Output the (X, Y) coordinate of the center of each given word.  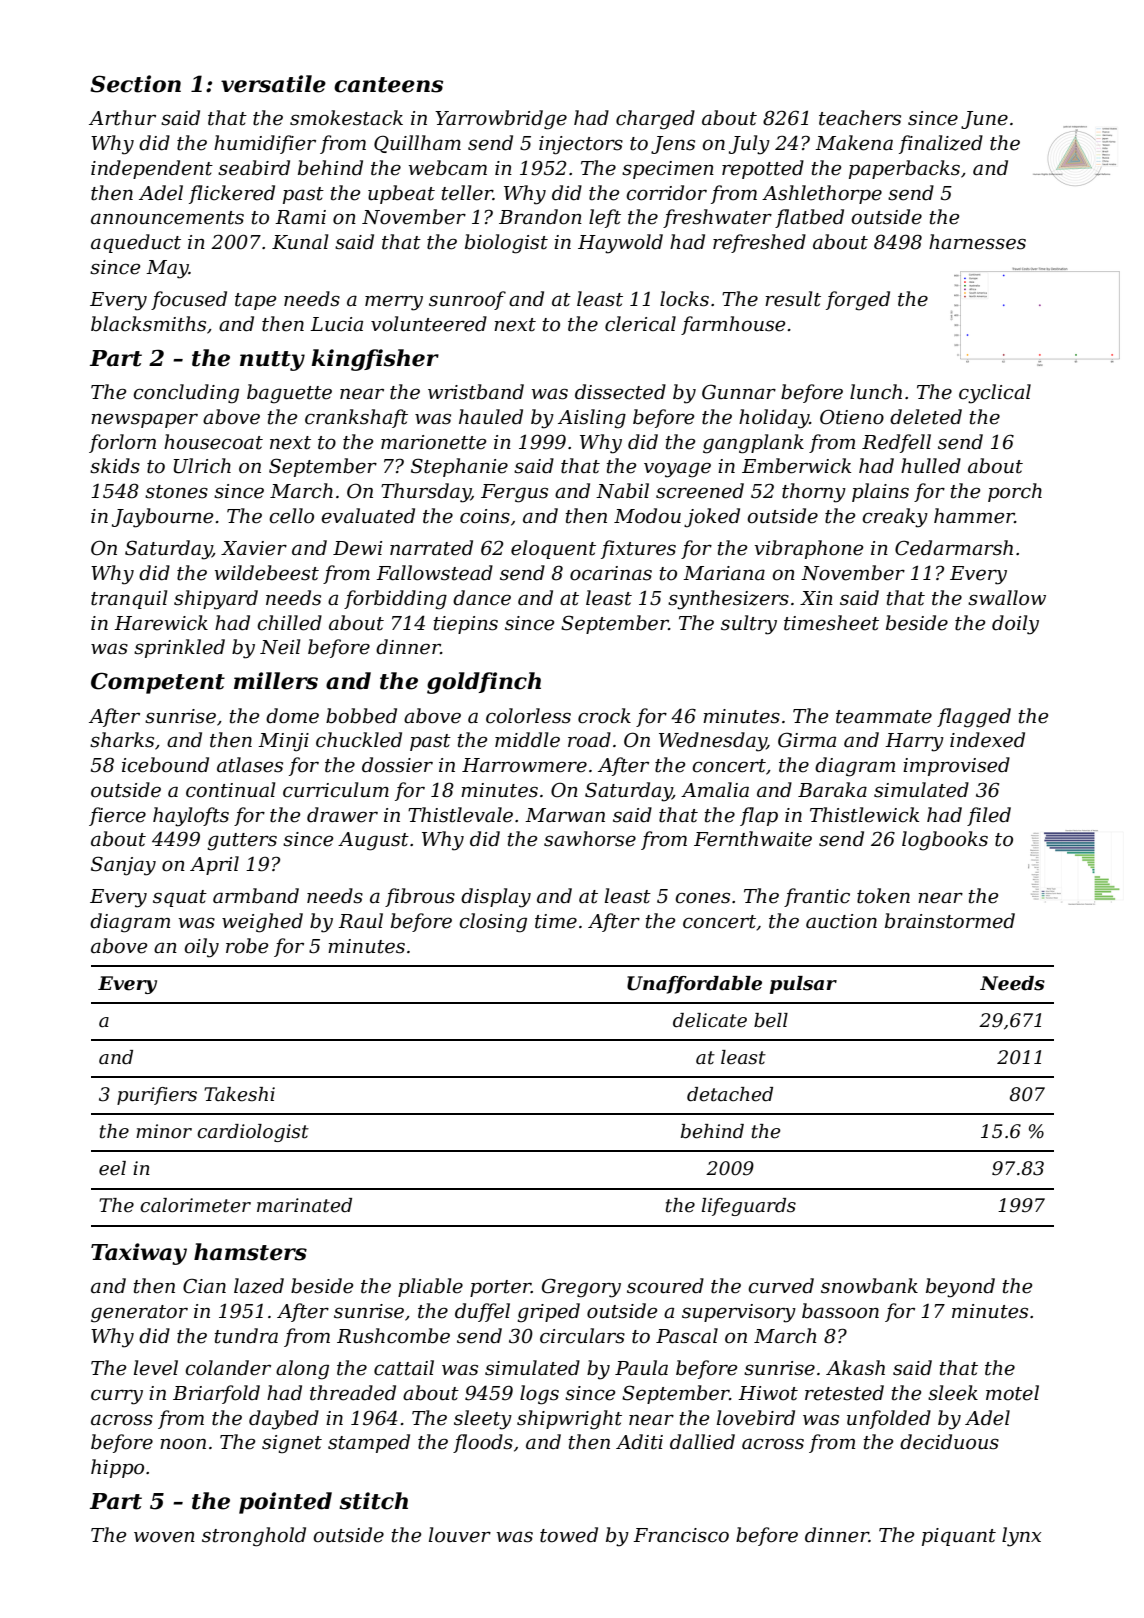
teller (467, 193)
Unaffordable (694, 985)
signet (292, 1444)
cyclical (995, 394)
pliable (430, 1287)
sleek (953, 1393)
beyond (960, 1288)
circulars (582, 1336)
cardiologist (253, 1133)
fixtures (638, 549)
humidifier (265, 144)
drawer (342, 815)
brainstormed (950, 921)
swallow (1007, 598)
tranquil (129, 599)
